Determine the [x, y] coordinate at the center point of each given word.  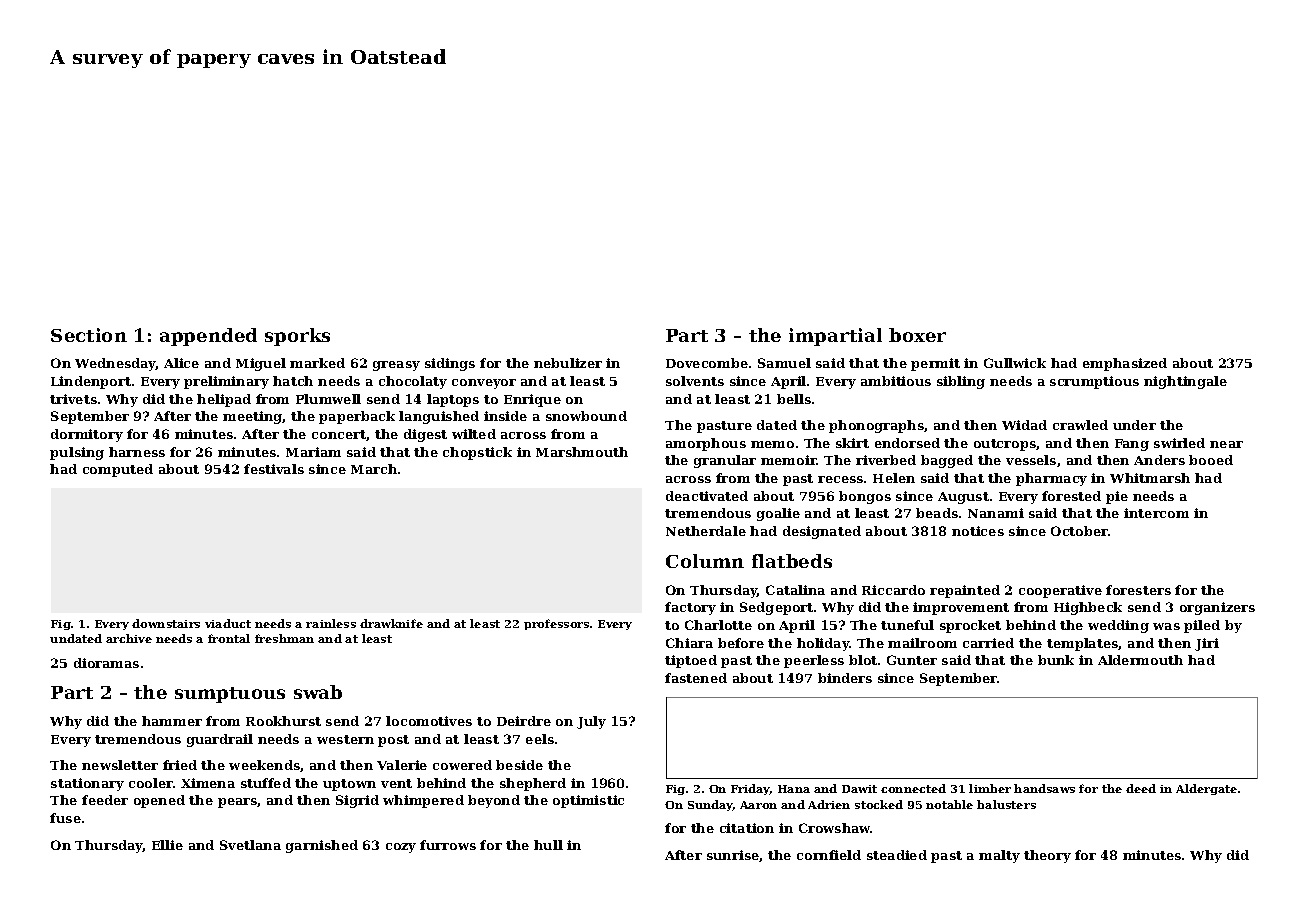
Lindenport [91, 382]
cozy [401, 848]
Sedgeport [776, 608]
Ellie [167, 845]
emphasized [1125, 364]
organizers [1217, 608]
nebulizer [568, 363]
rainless [331, 623]
